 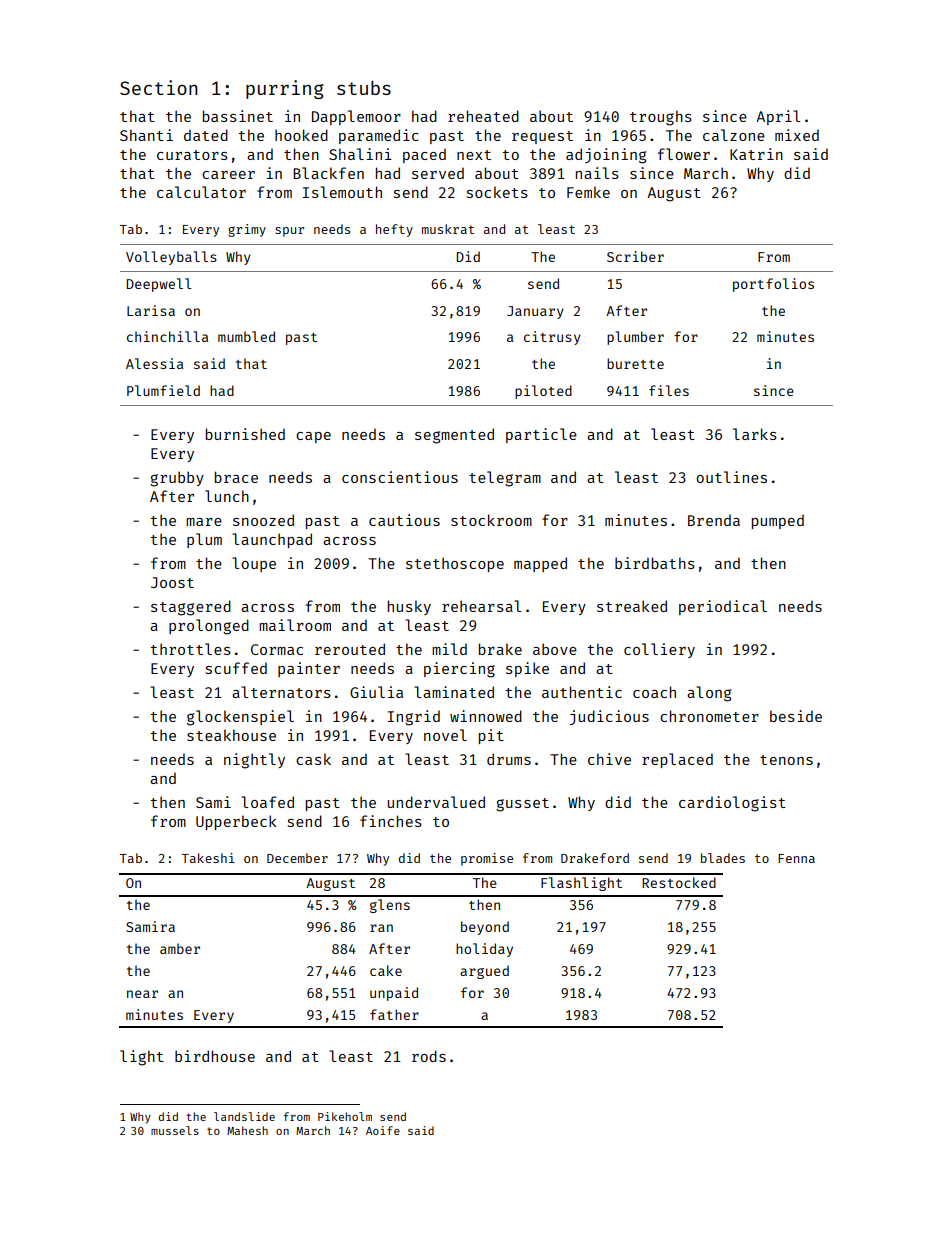 What do you see at coordinates (313, 759) in the document?
I see `cask` at bounding box center [313, 759].
